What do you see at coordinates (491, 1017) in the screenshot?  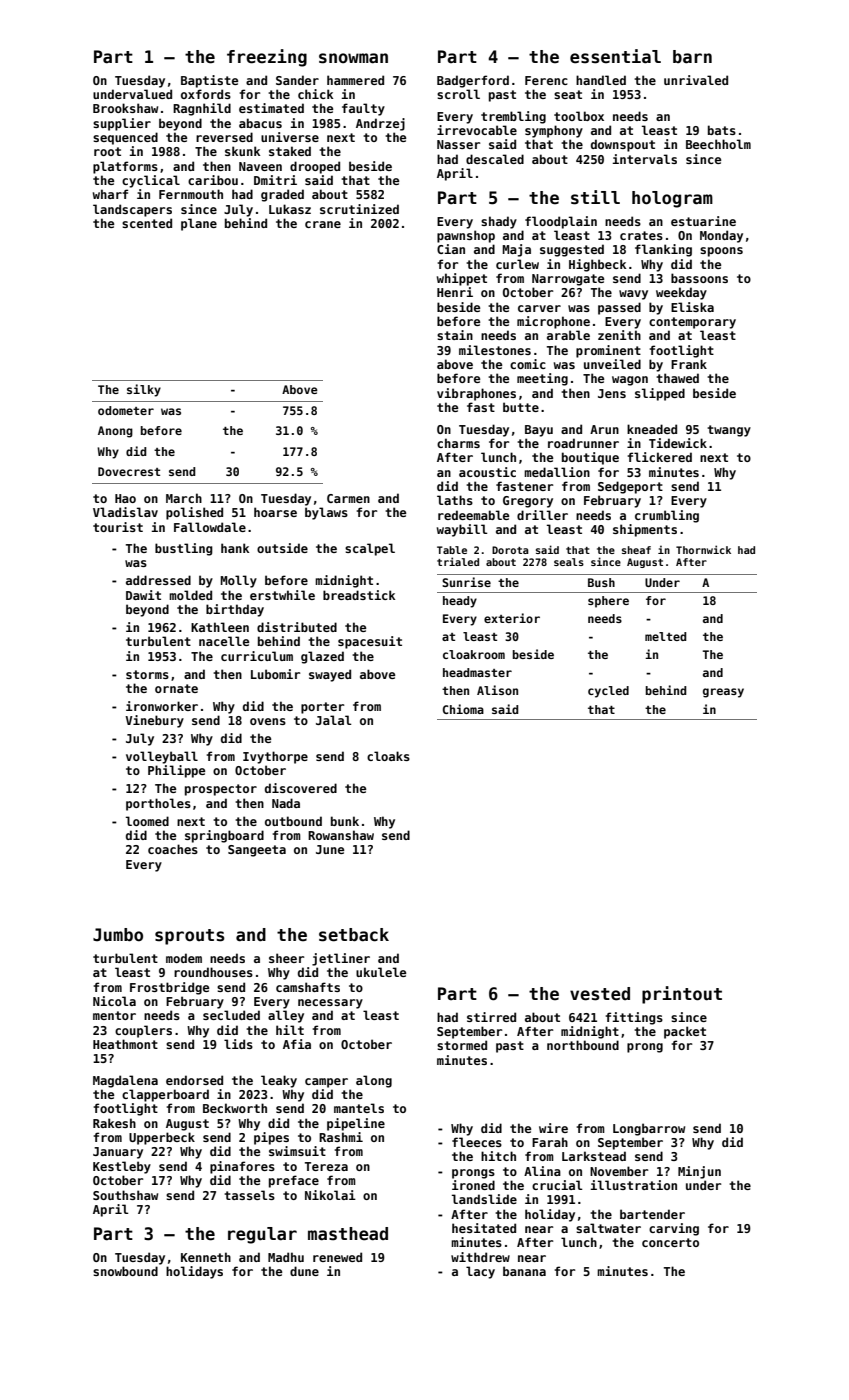 I see `stirred` at bounding box center [491, 1017].
